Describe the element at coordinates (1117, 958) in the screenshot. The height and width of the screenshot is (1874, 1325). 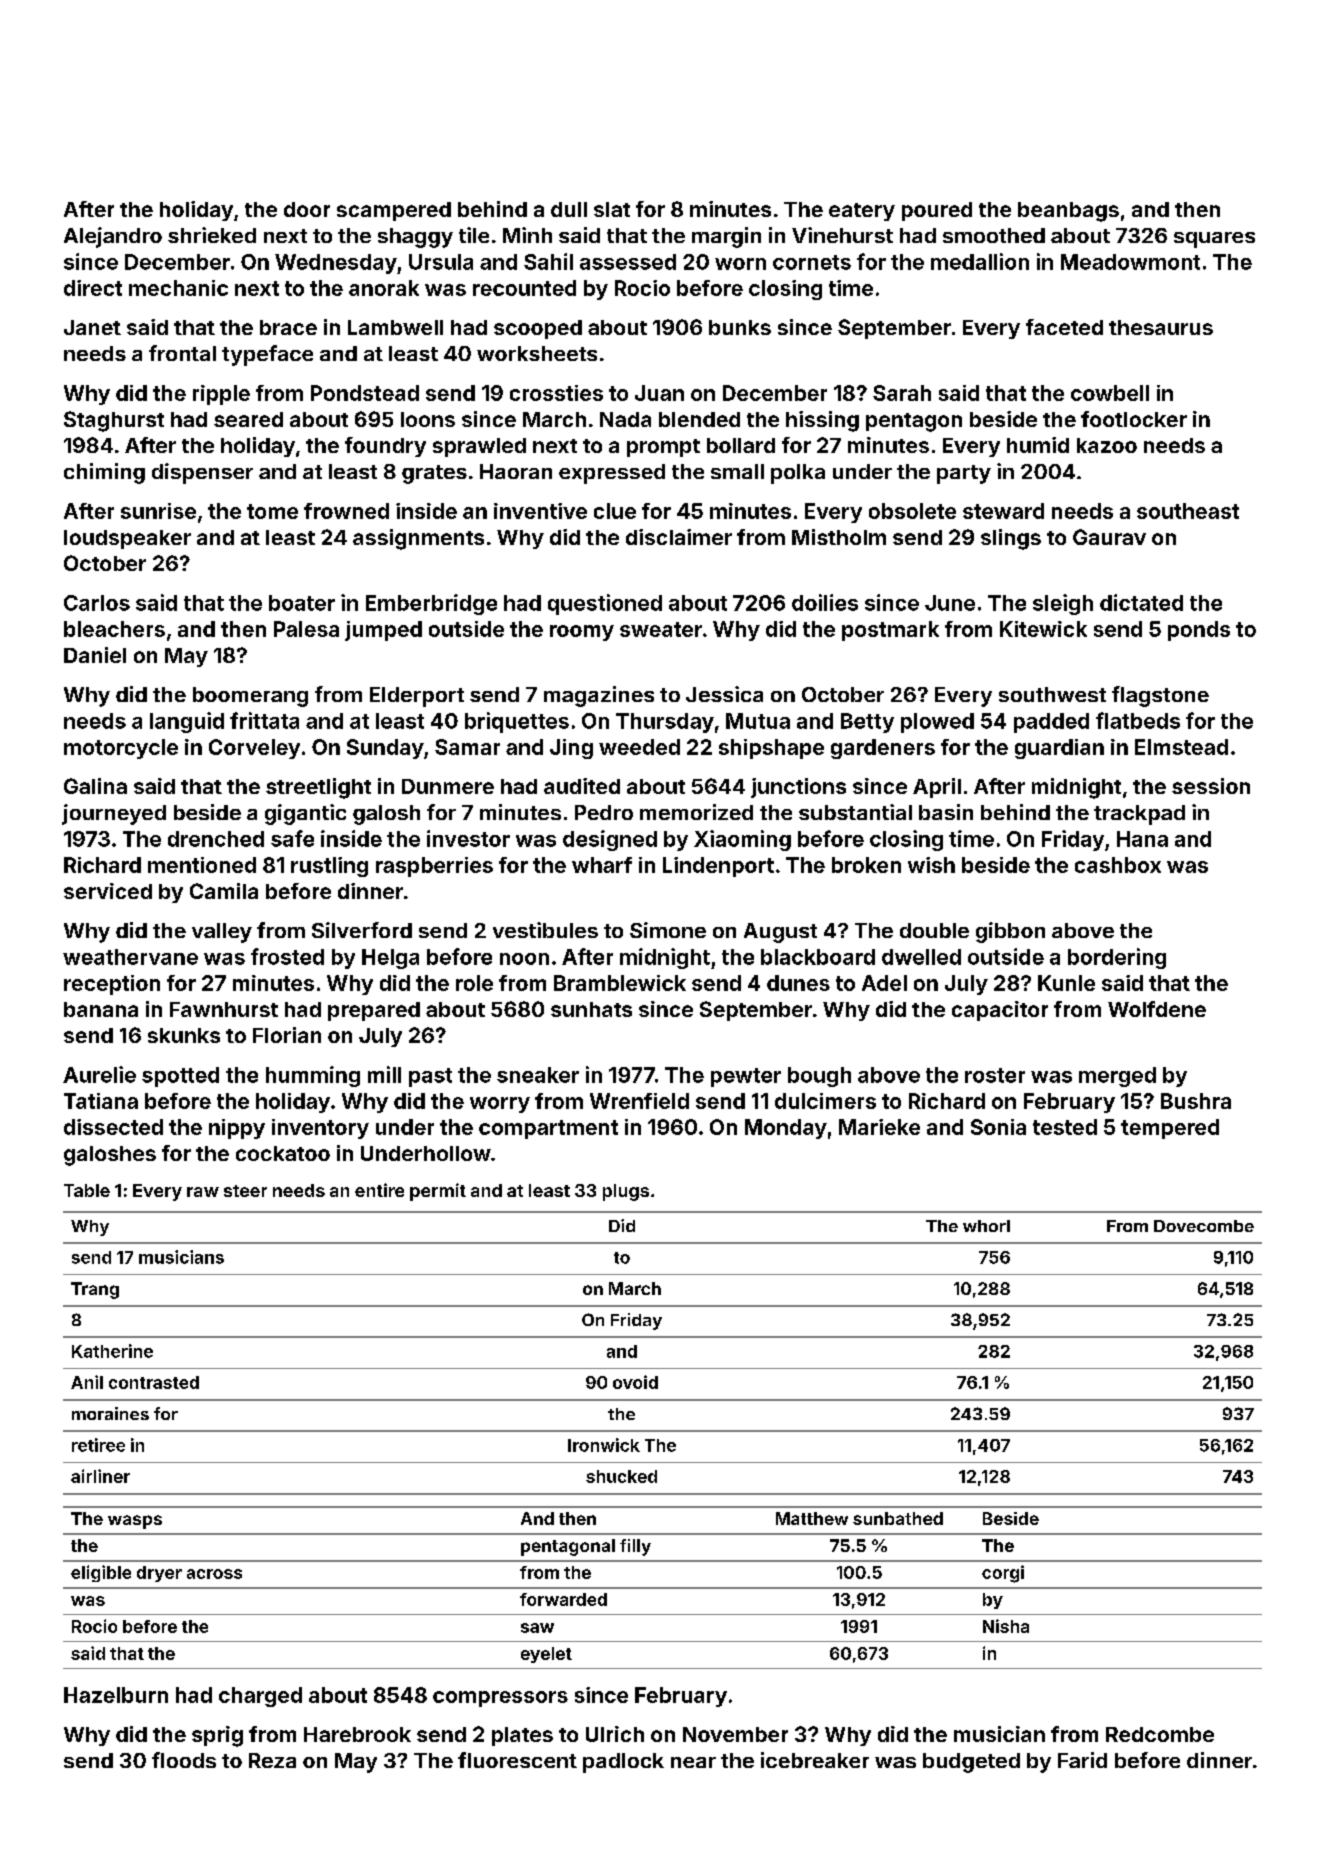
I see `bordering` at that location.
